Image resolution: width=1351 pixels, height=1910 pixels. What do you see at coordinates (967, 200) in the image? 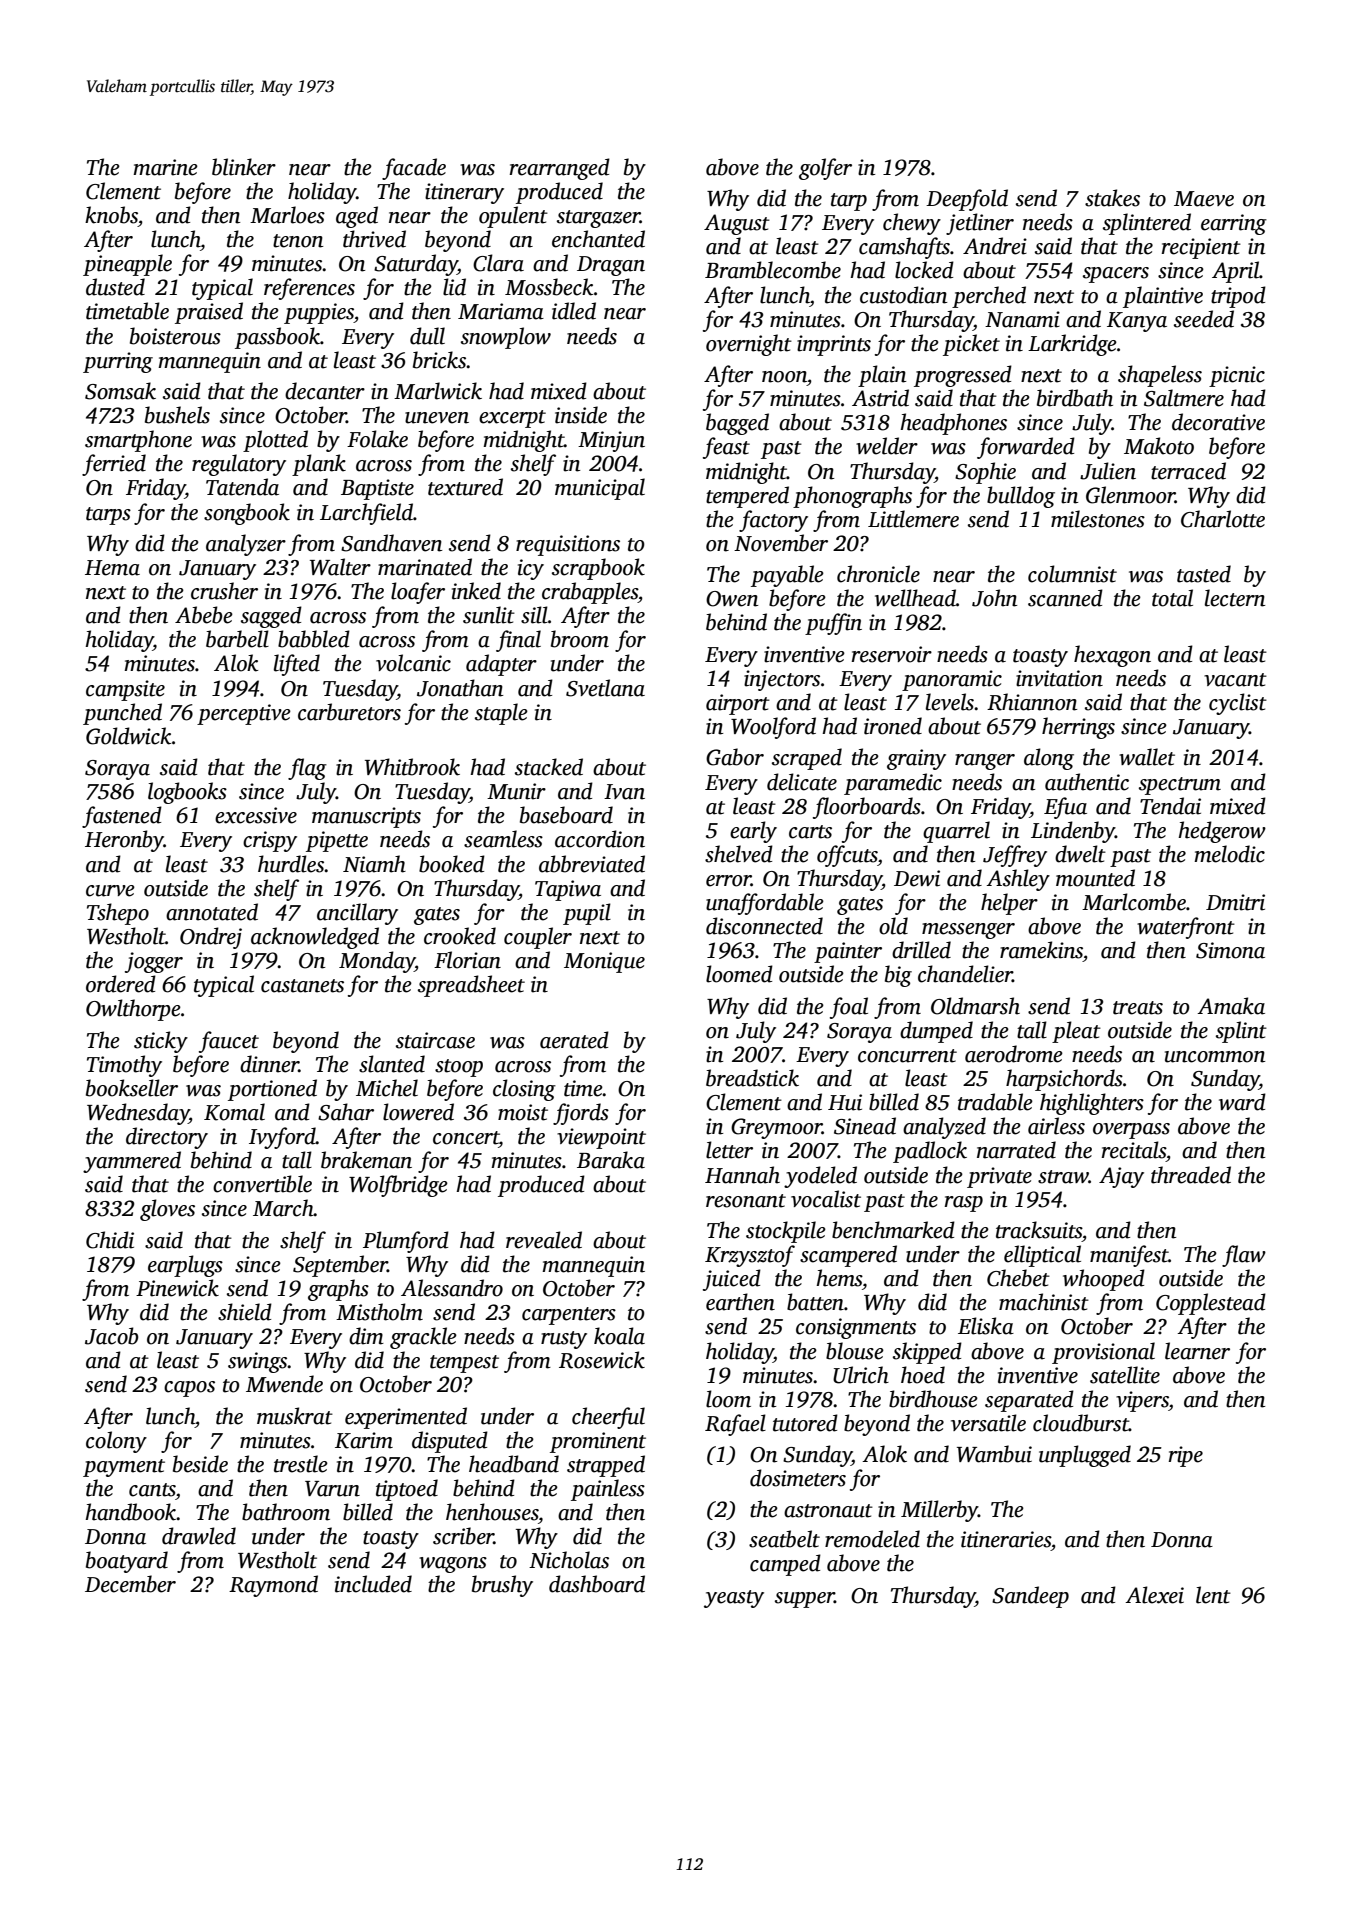
I see `Deepfold` at bounding box center [967, 200].
